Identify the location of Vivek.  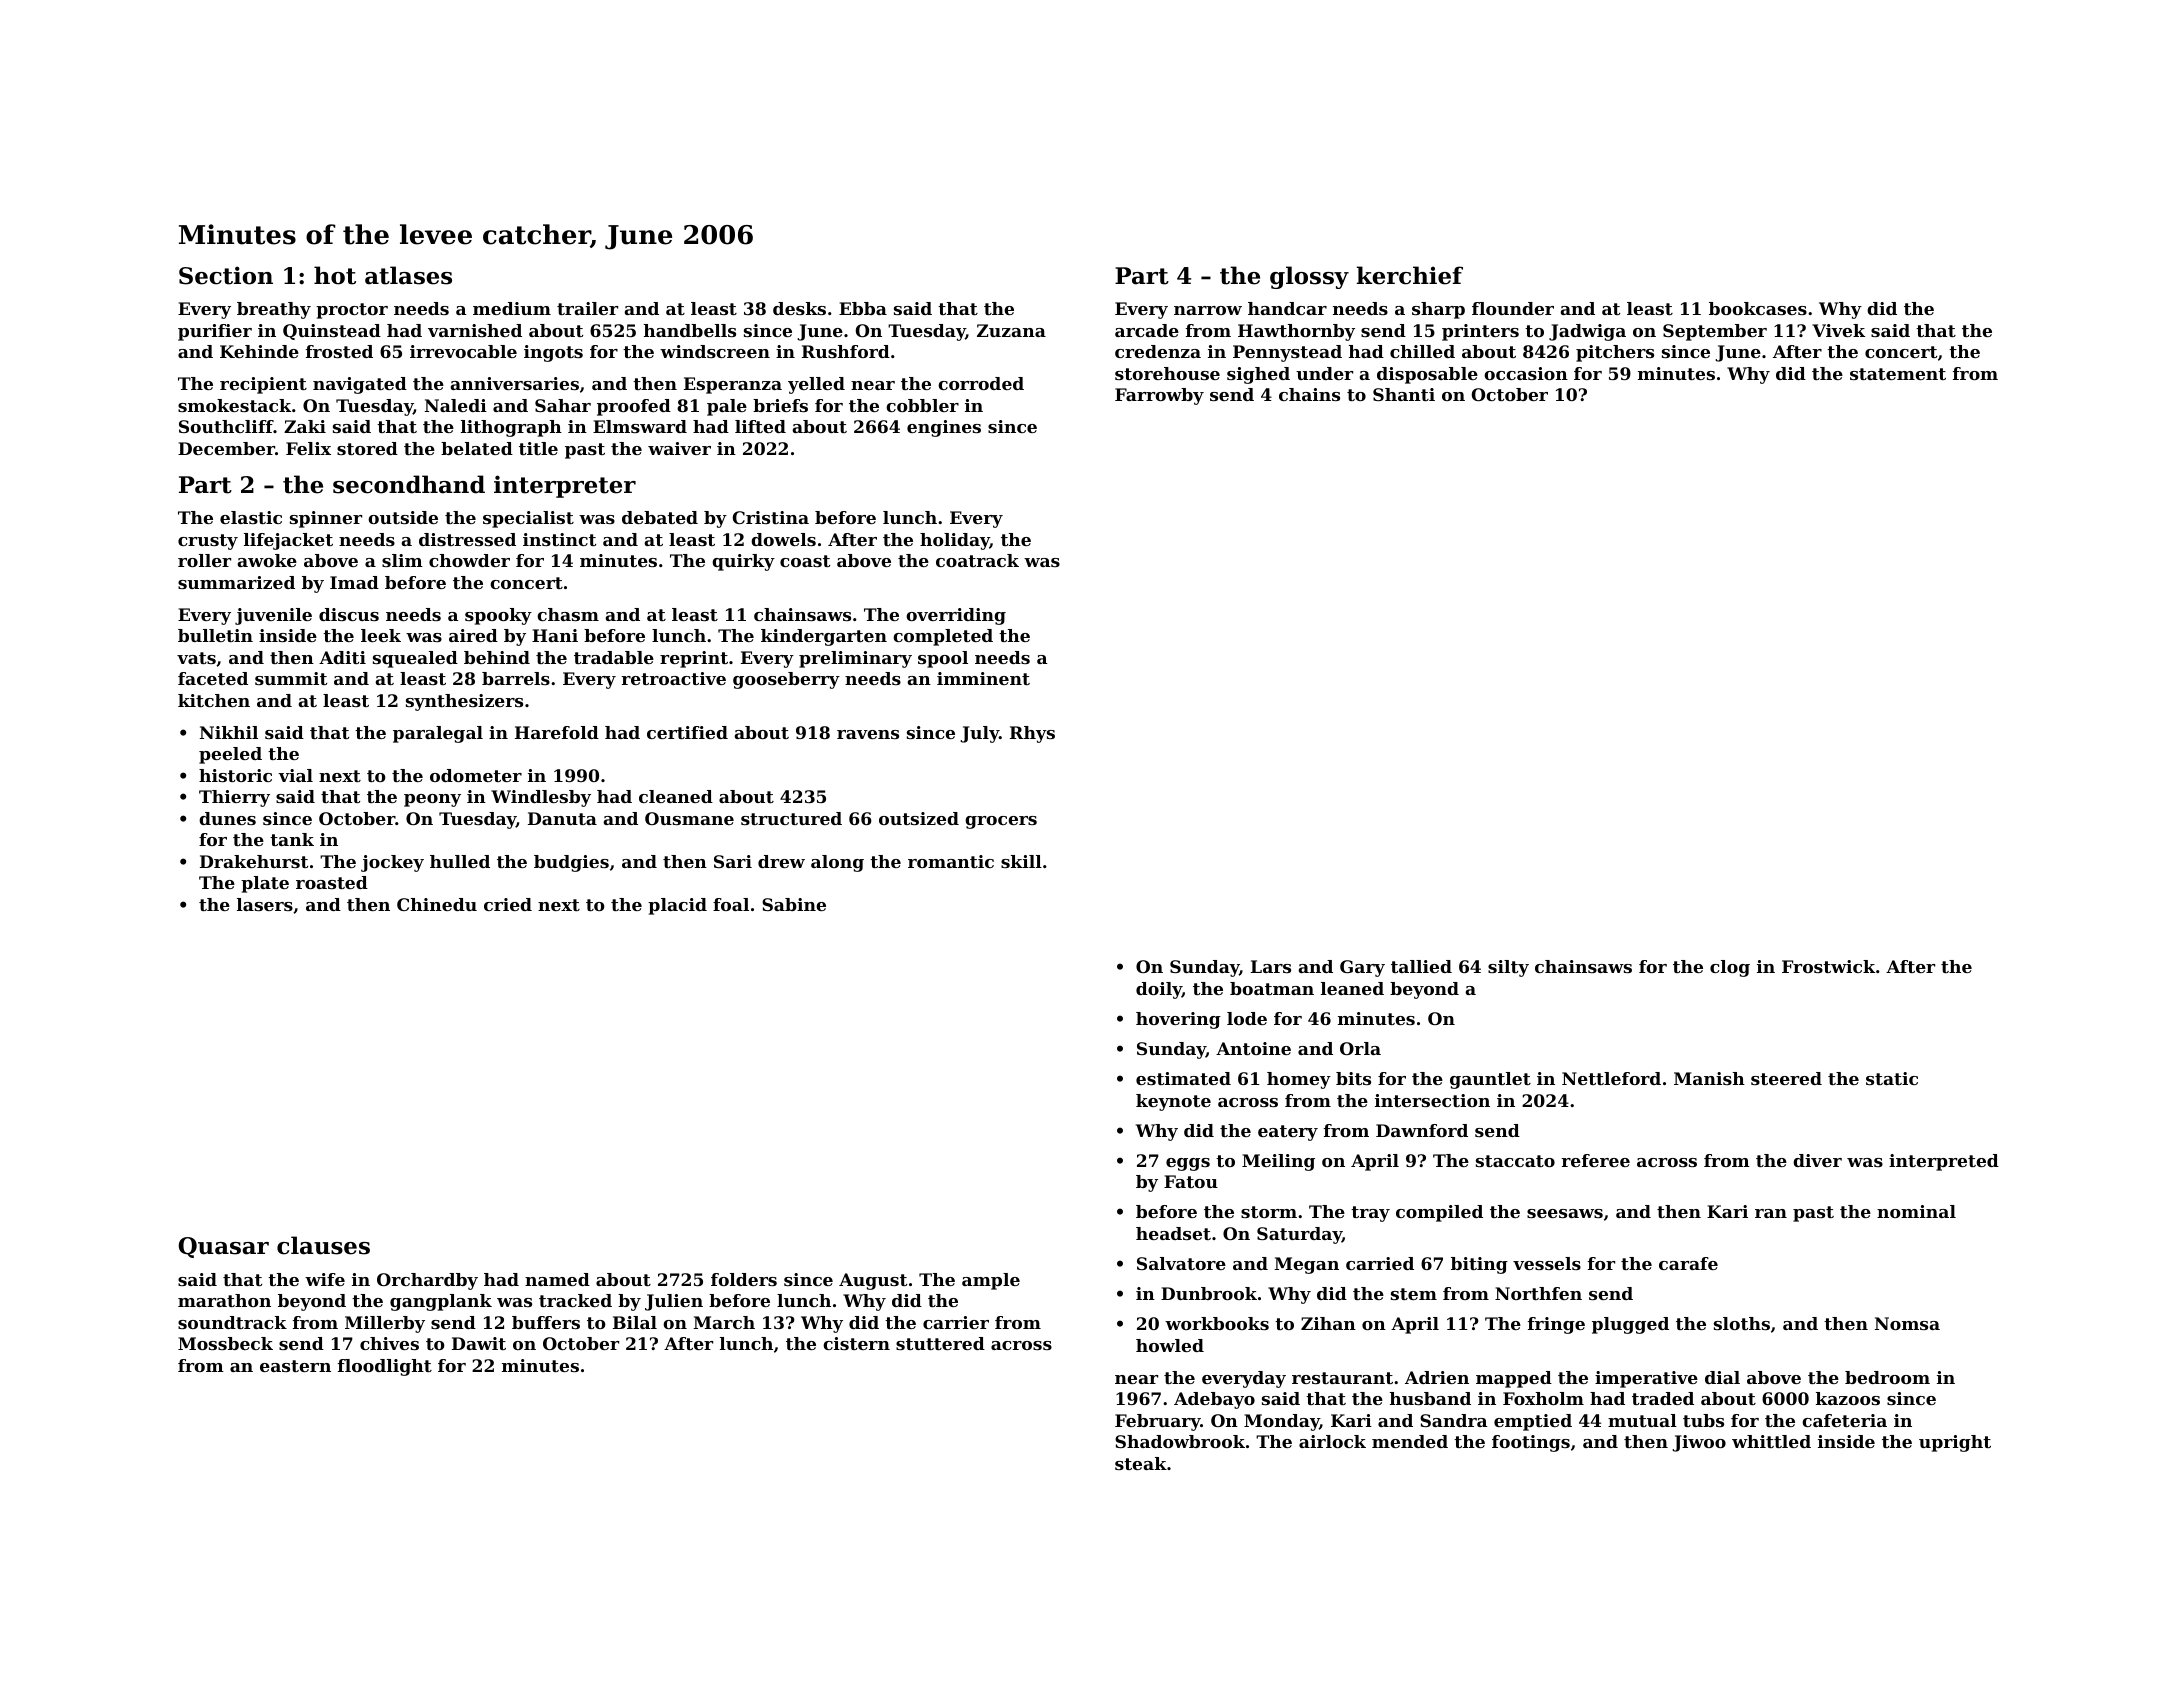
(1838, 330).
